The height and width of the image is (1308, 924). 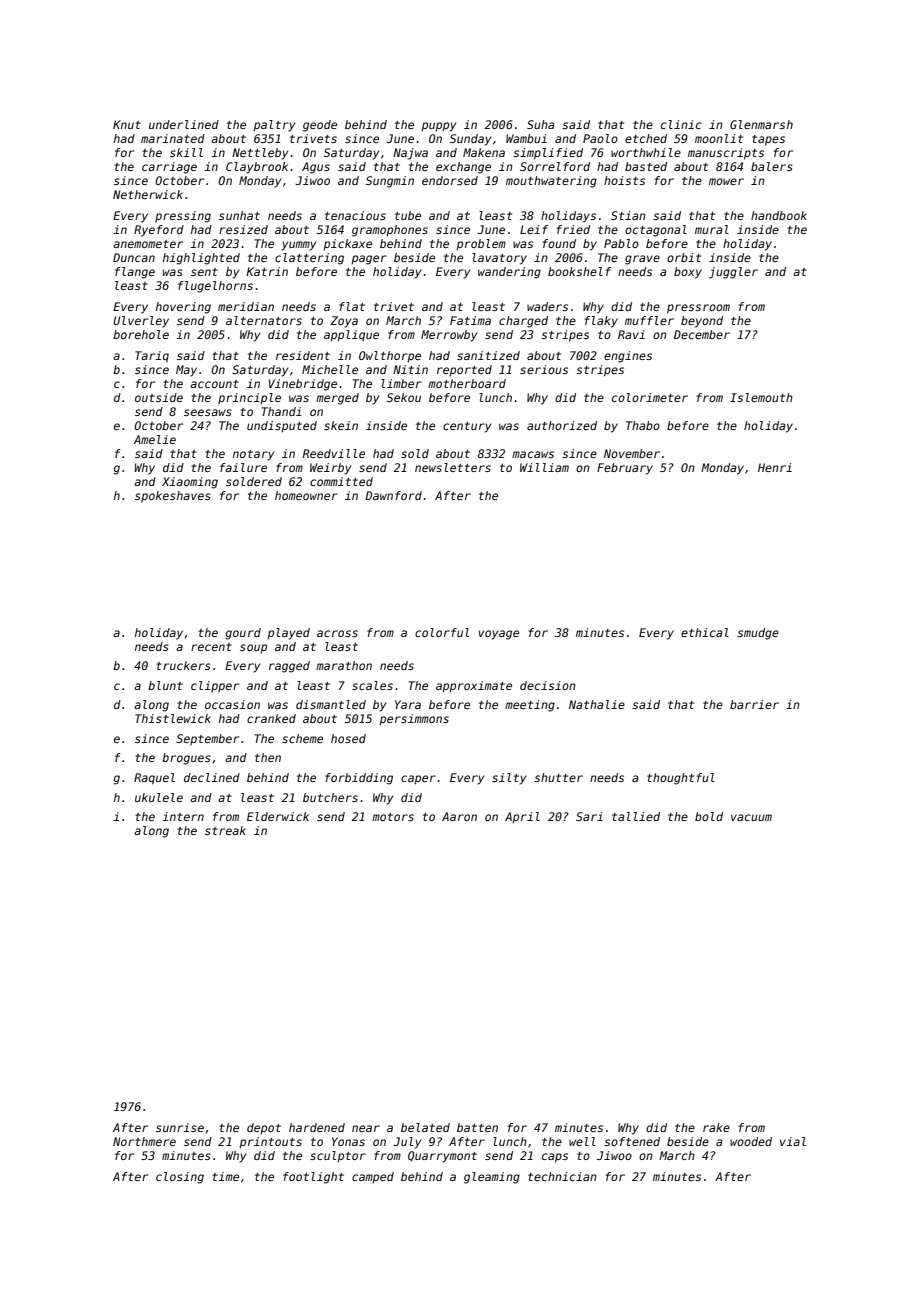 What do you see at coordinates (320, 126) in the image?
I see `geode` at bounding box center [320, 126].
